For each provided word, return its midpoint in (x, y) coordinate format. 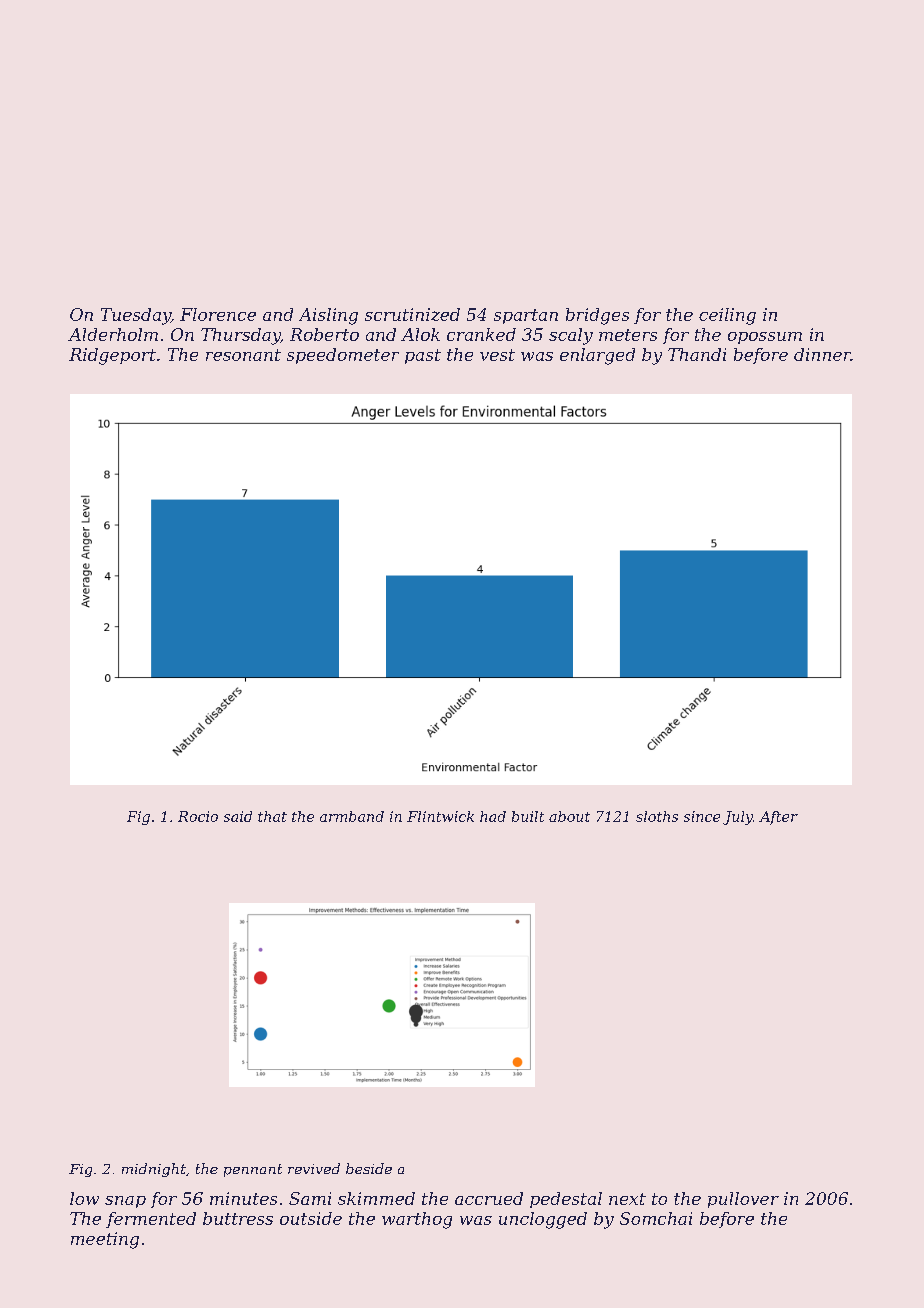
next (627, 1199)
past (423, 356)
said (238, 816)
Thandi (697, 354)
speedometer (343, 356)
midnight (154, 1170)
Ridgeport (112, 356)
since (702, 816)
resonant (243, 355)
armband (352, 816)
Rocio (198, 816)
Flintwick (440, 816)
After (778, 818)
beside (369, 1168)
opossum (765, 338)
